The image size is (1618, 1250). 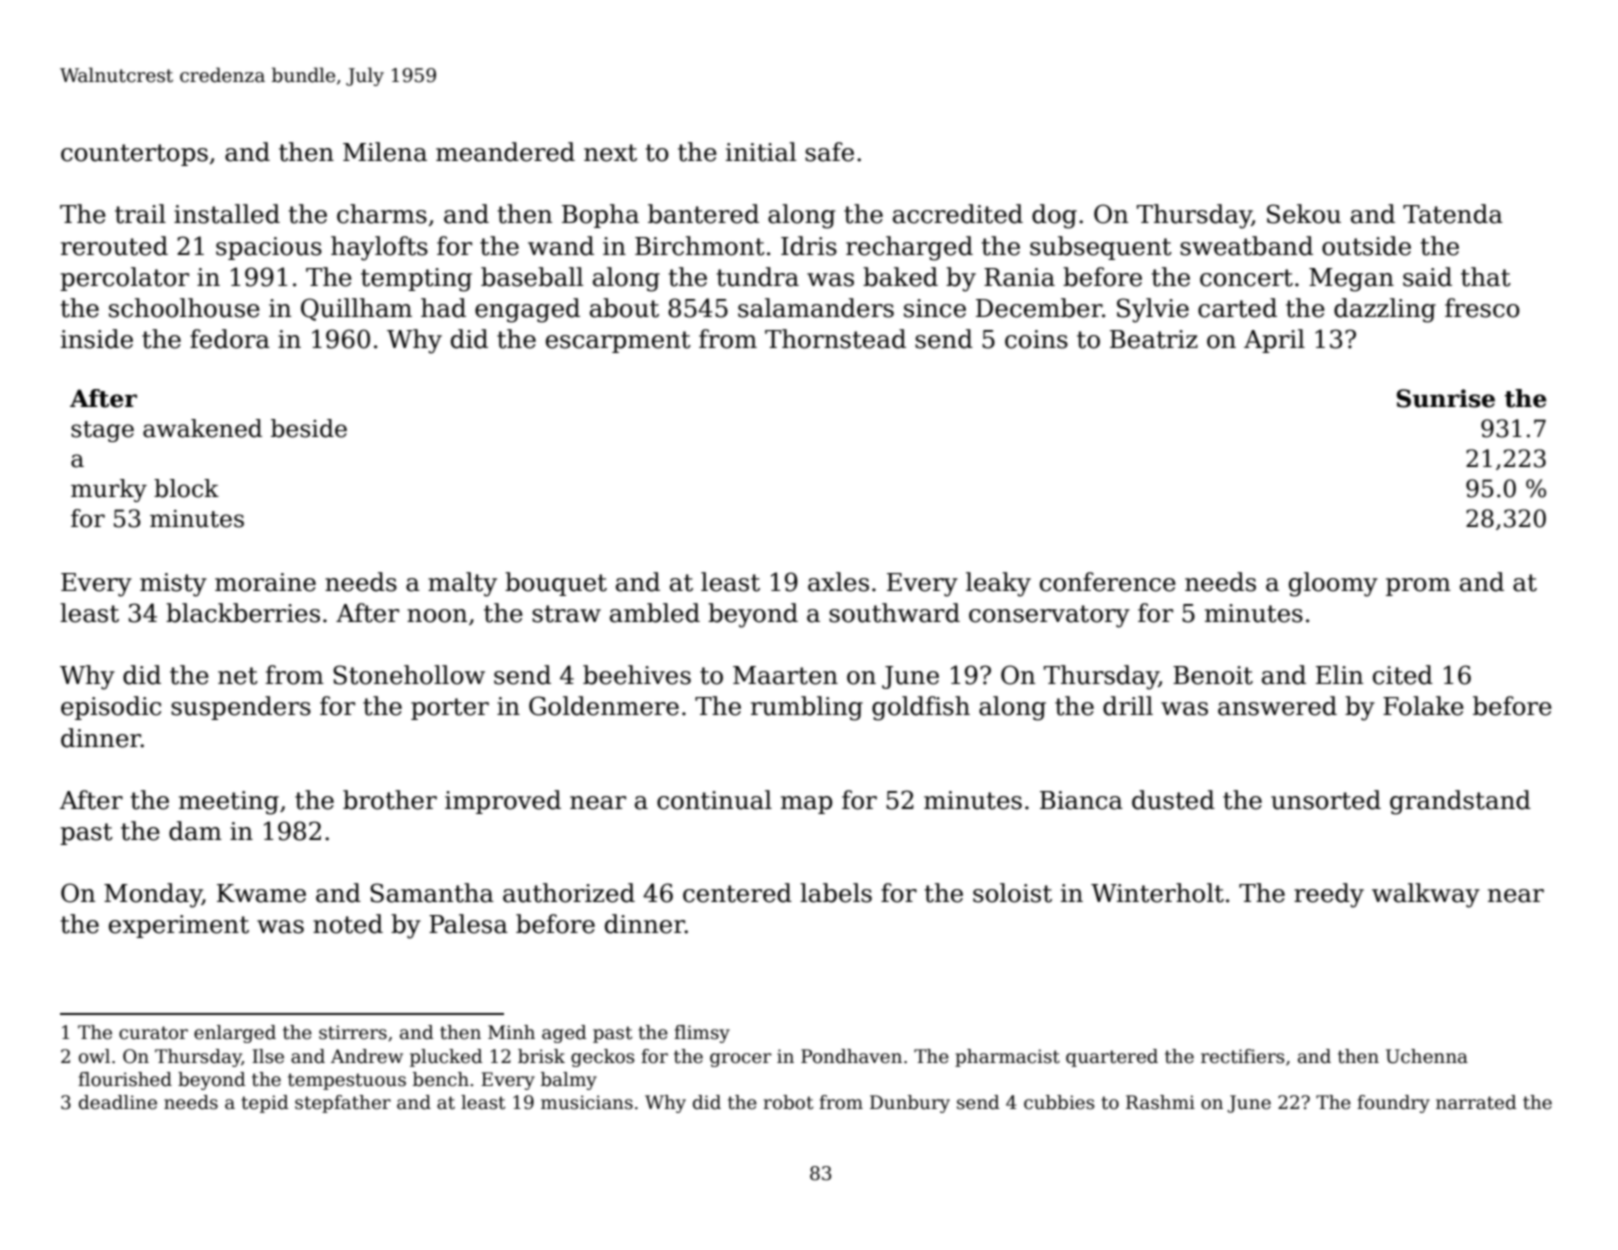 What do you see at coordinates (118, 1102) in the screenshot?
I see `deadline` at bounding box center [118, 1102].
